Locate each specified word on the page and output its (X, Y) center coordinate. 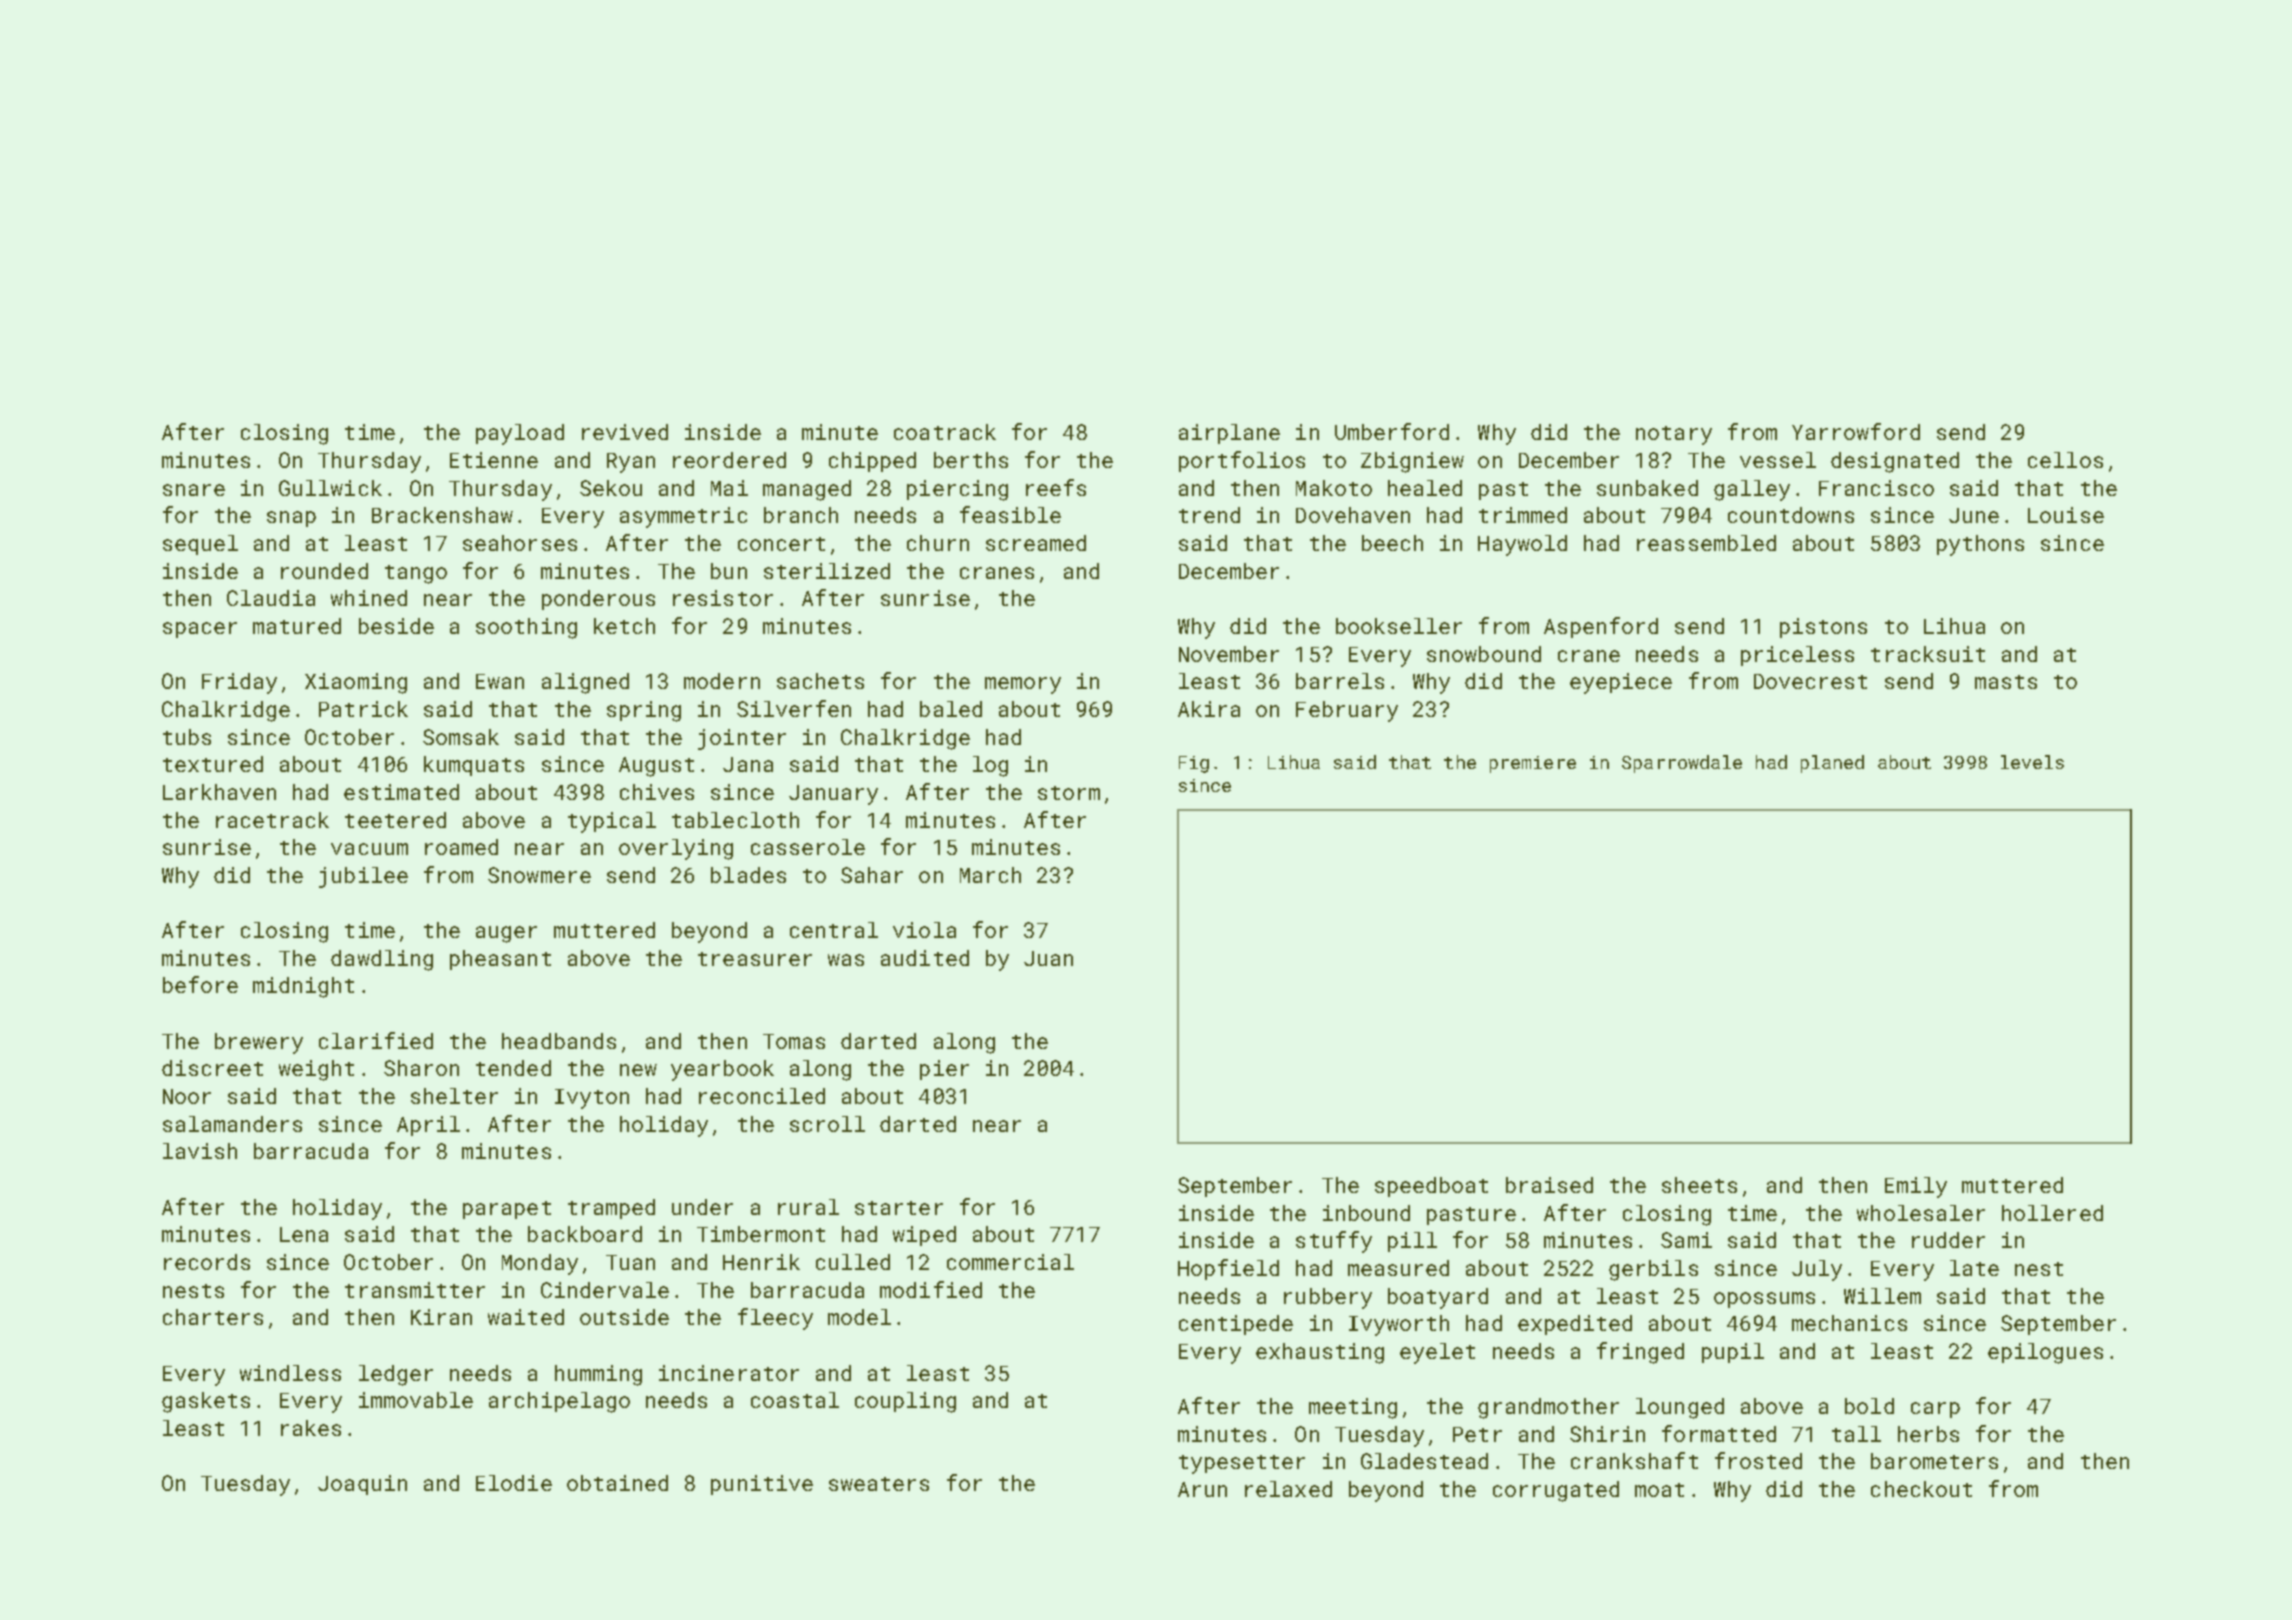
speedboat (1431, 1187)
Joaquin (362, 1485)
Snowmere (539, 875)
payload (520, 434)
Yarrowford (1856, 431)
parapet (507, 1210)
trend (1209, 515)
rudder (1948, 1240)
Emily (1916, 1187)
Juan (1048, 958)
